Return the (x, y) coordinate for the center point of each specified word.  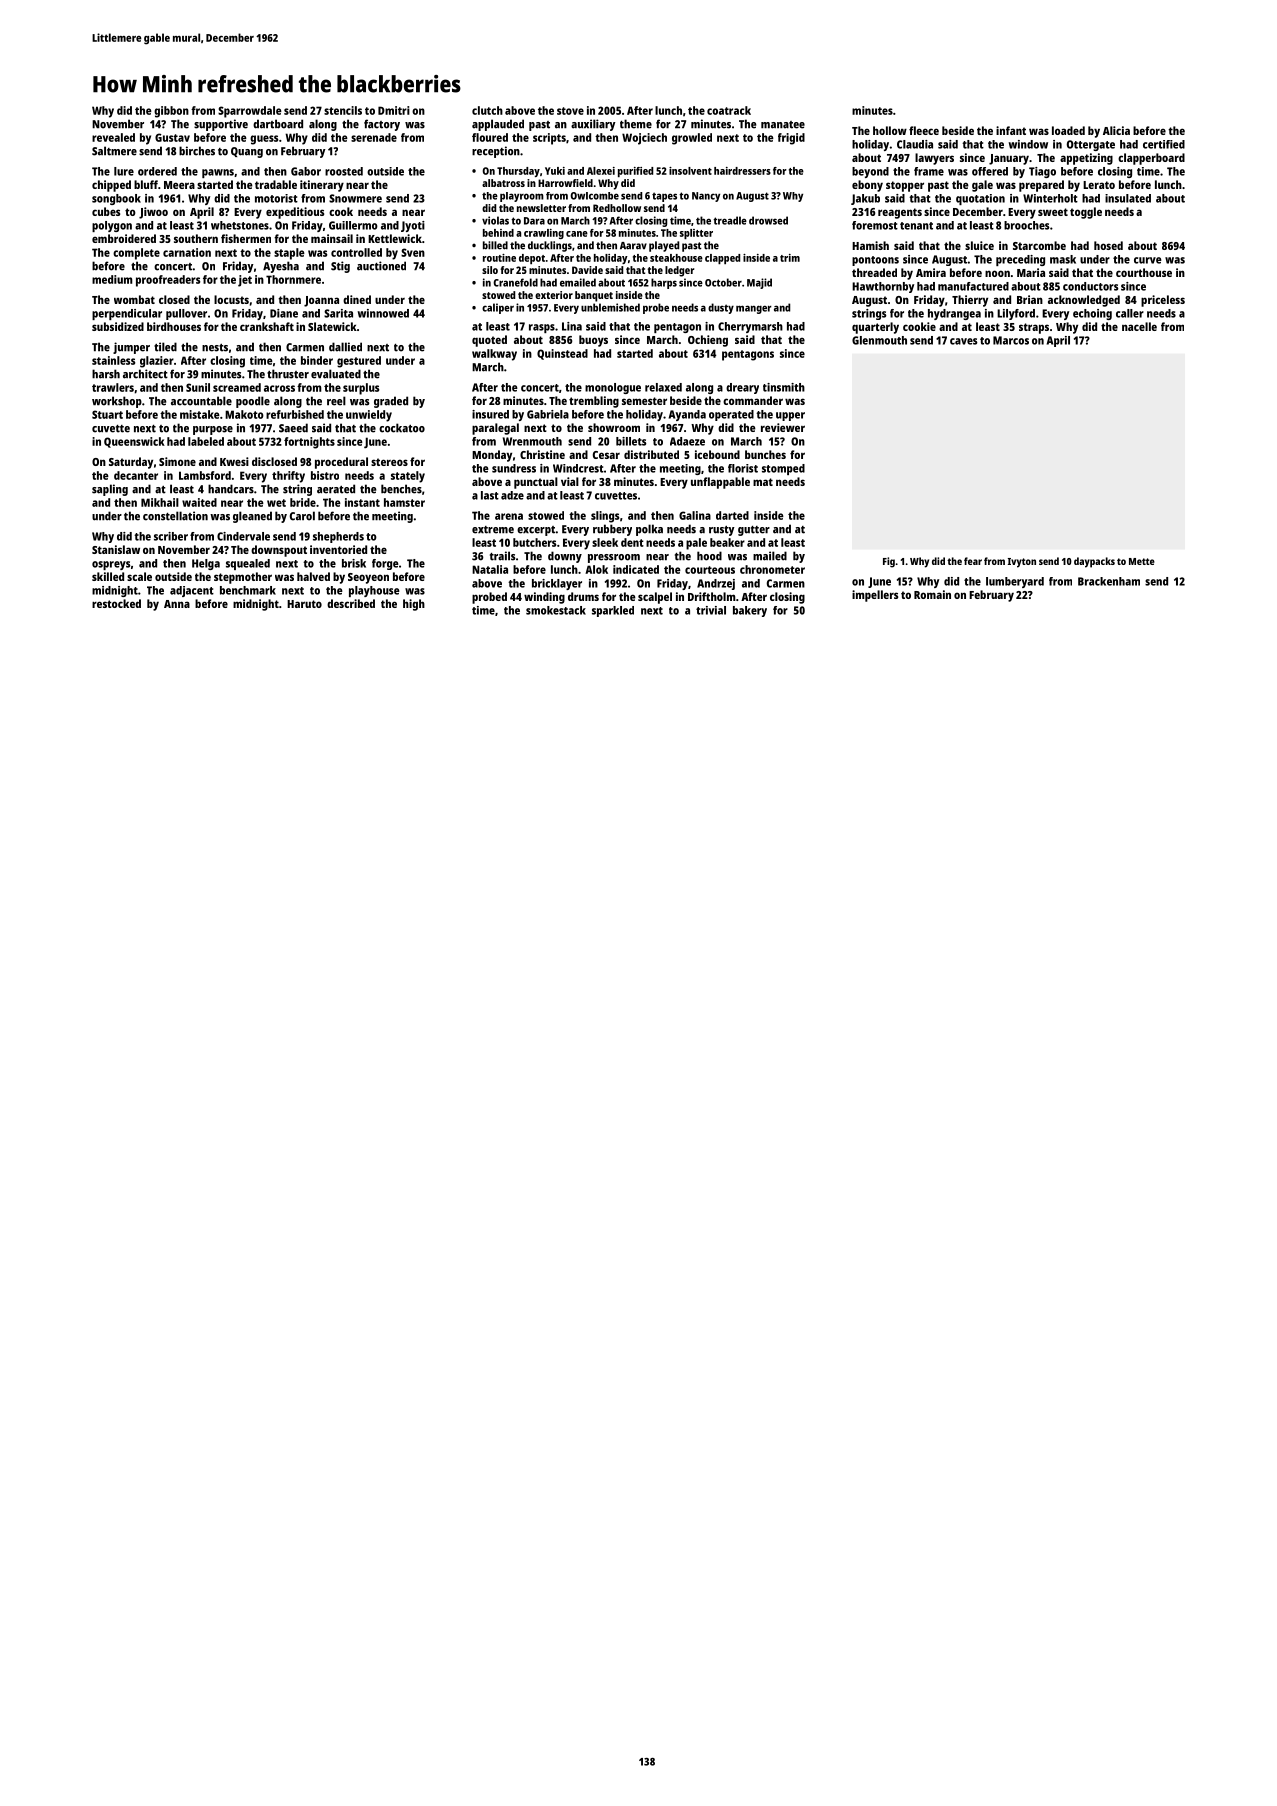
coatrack (729, 110)
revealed (113, 137)
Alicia (1116, 130)
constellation (175, 516)
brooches (1027, 225)
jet (245, 281)
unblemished (610, 307)
